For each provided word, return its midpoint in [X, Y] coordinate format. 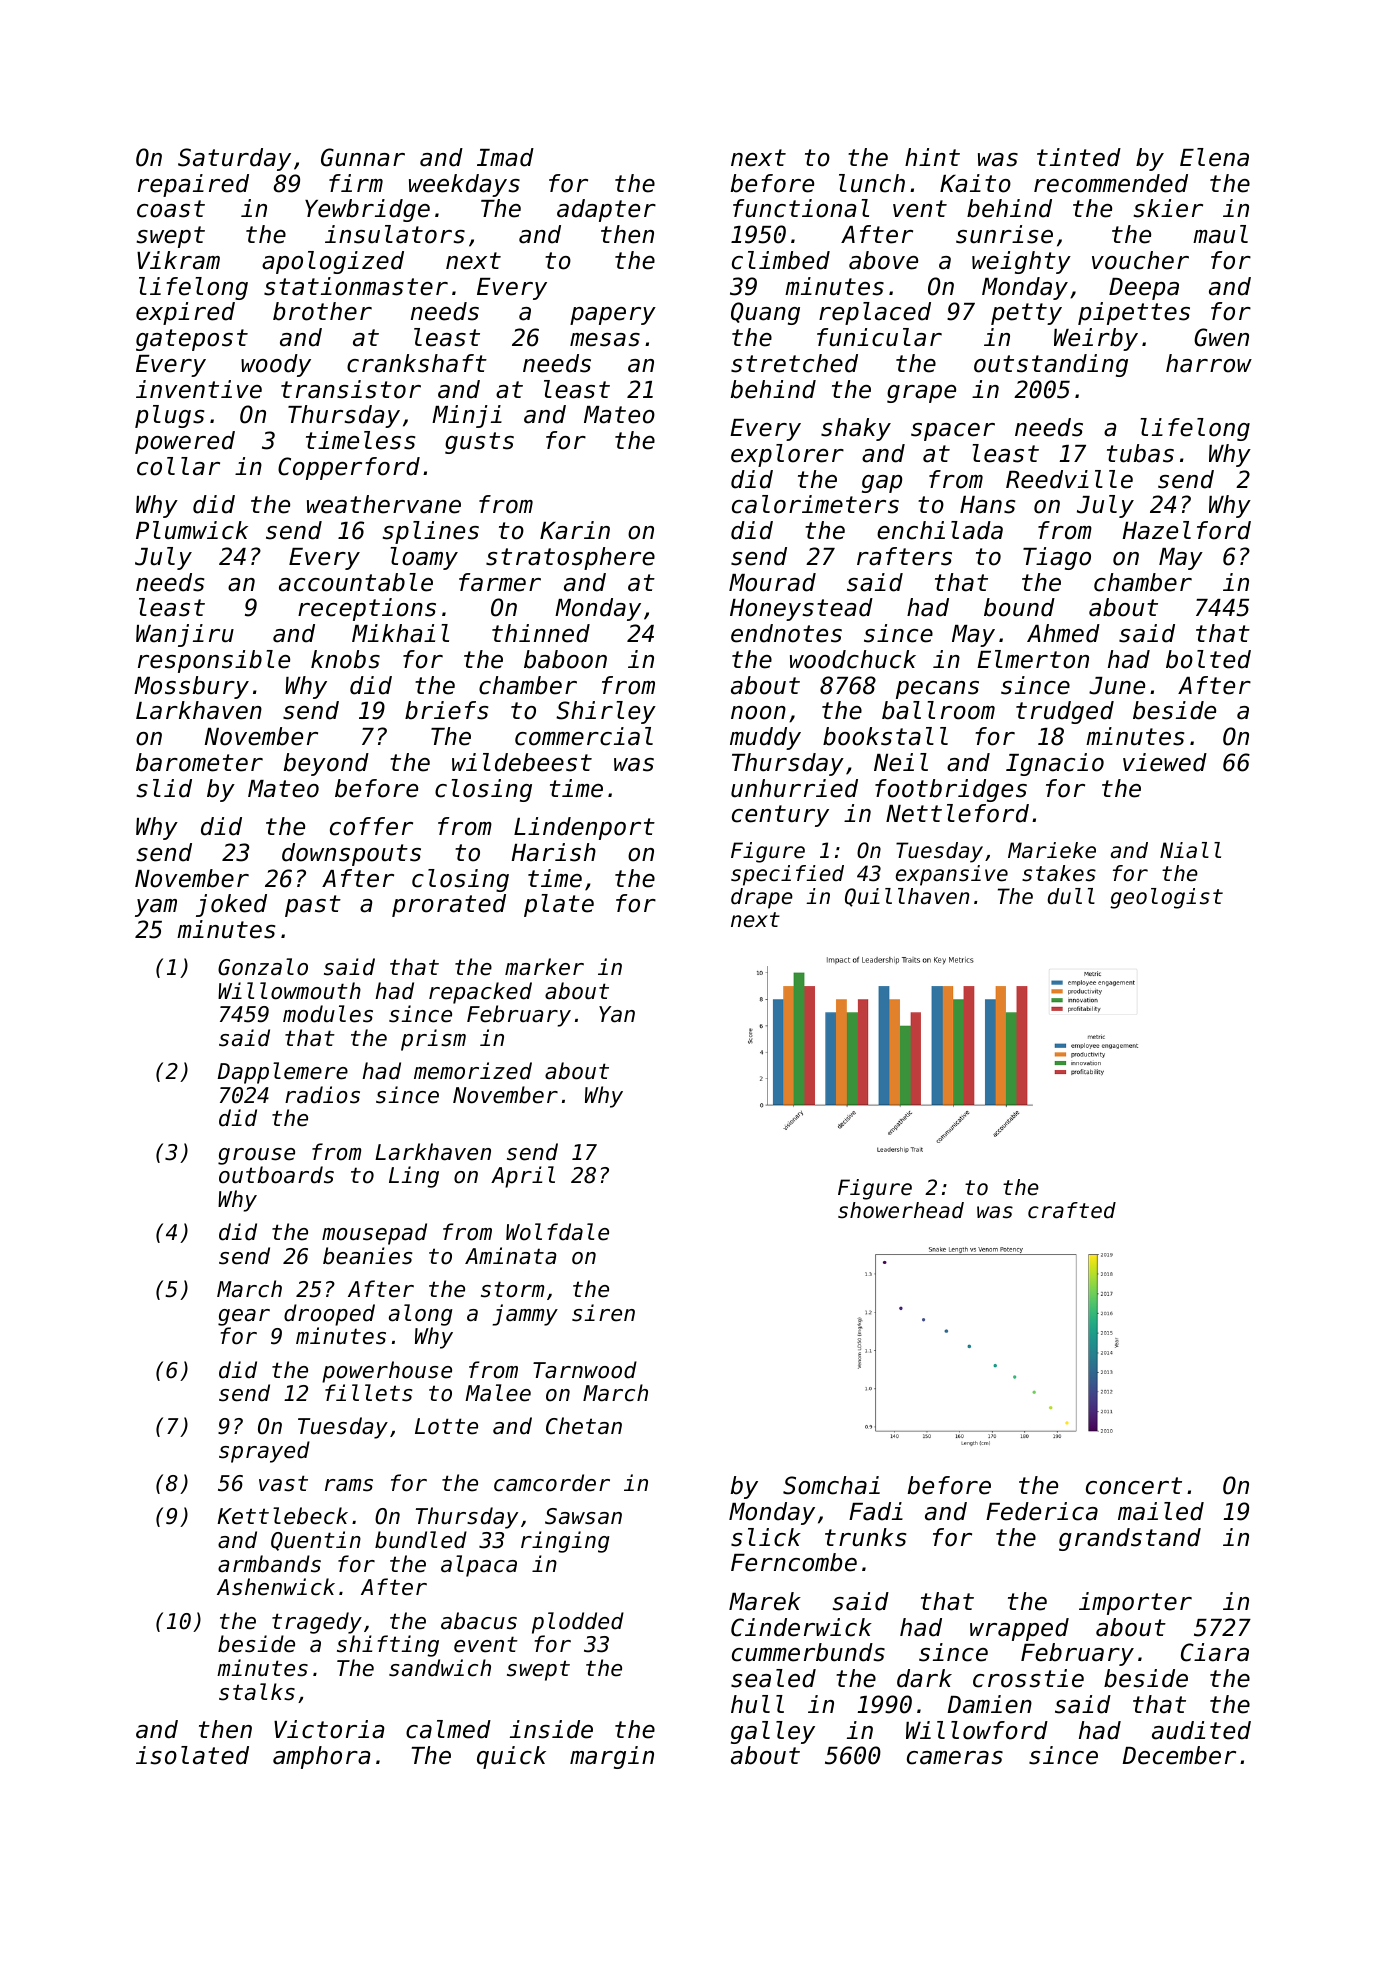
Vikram [178, 260]
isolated [192, 1755]
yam [156, 908]
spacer [953, 432]
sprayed [264, 1452]
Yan [617, 1014]
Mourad [772, 582]
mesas [605, 340]
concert [1134, 1486]
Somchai [831, 1485]
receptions [367, 609]
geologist [1166, 898]
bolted [1208, 659]
